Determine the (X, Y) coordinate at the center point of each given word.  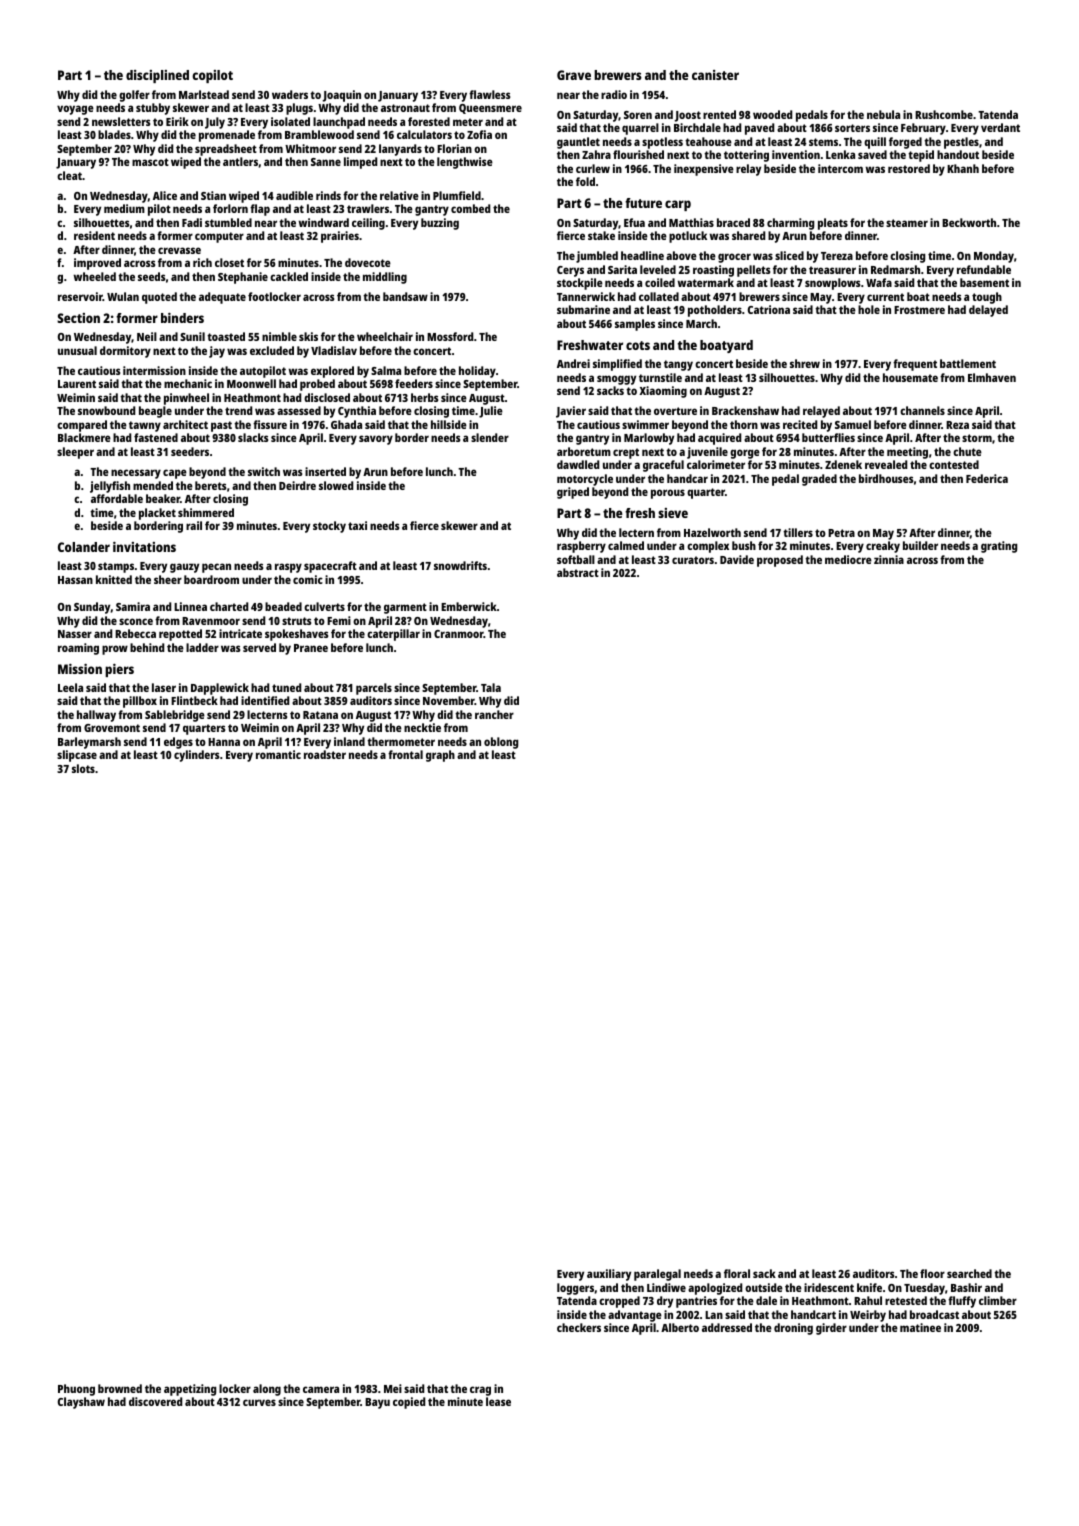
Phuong (76, 1390)
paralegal (657, 1275)
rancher (494, 714)
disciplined (157, 76)
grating (999, 547)
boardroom (211, 579)
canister (715, 75)
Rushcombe (944, 114)
